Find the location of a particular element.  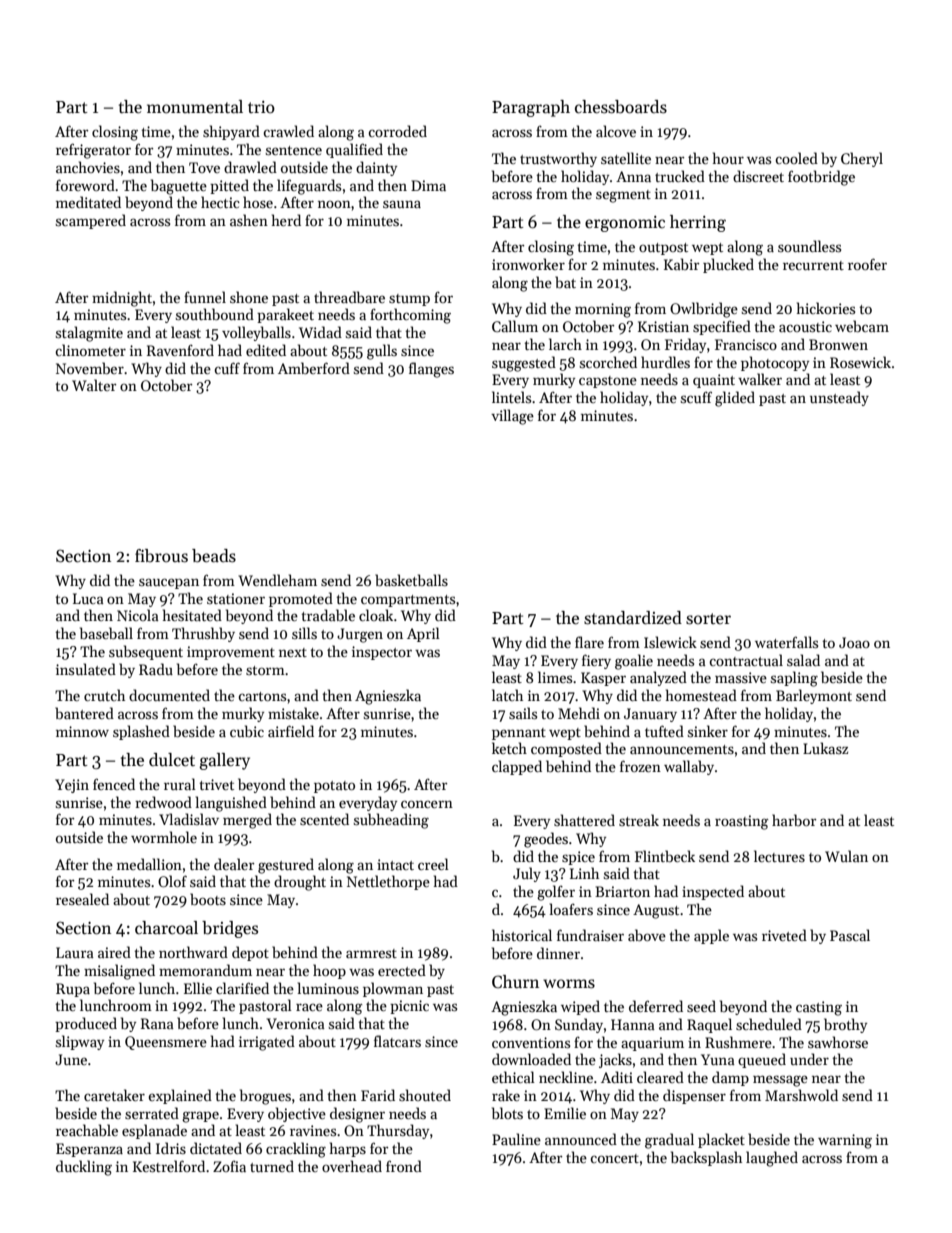

gulls is located at coordinates (382, 352).
